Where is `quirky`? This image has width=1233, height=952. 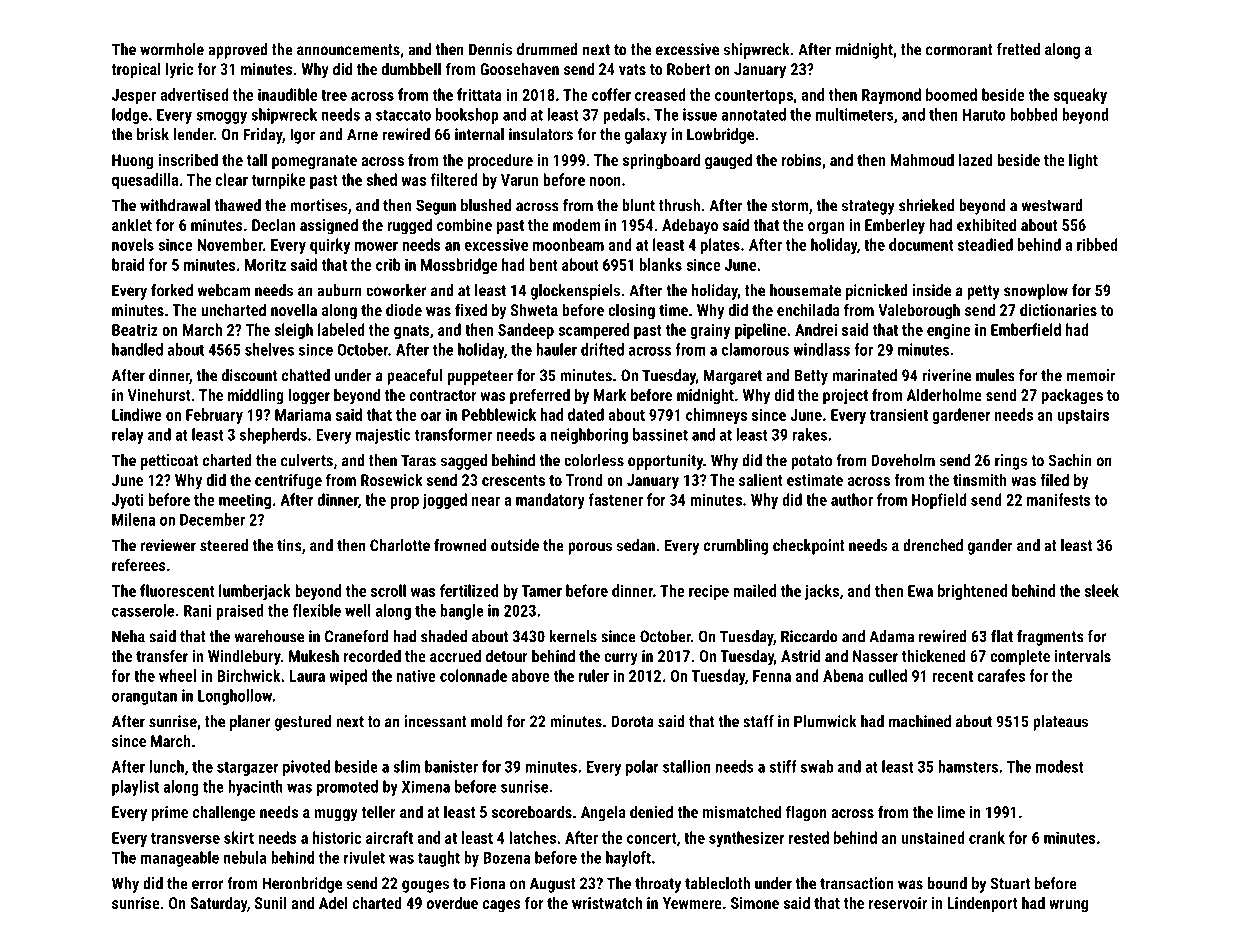 quirky is located at coordinates (330, 246).
